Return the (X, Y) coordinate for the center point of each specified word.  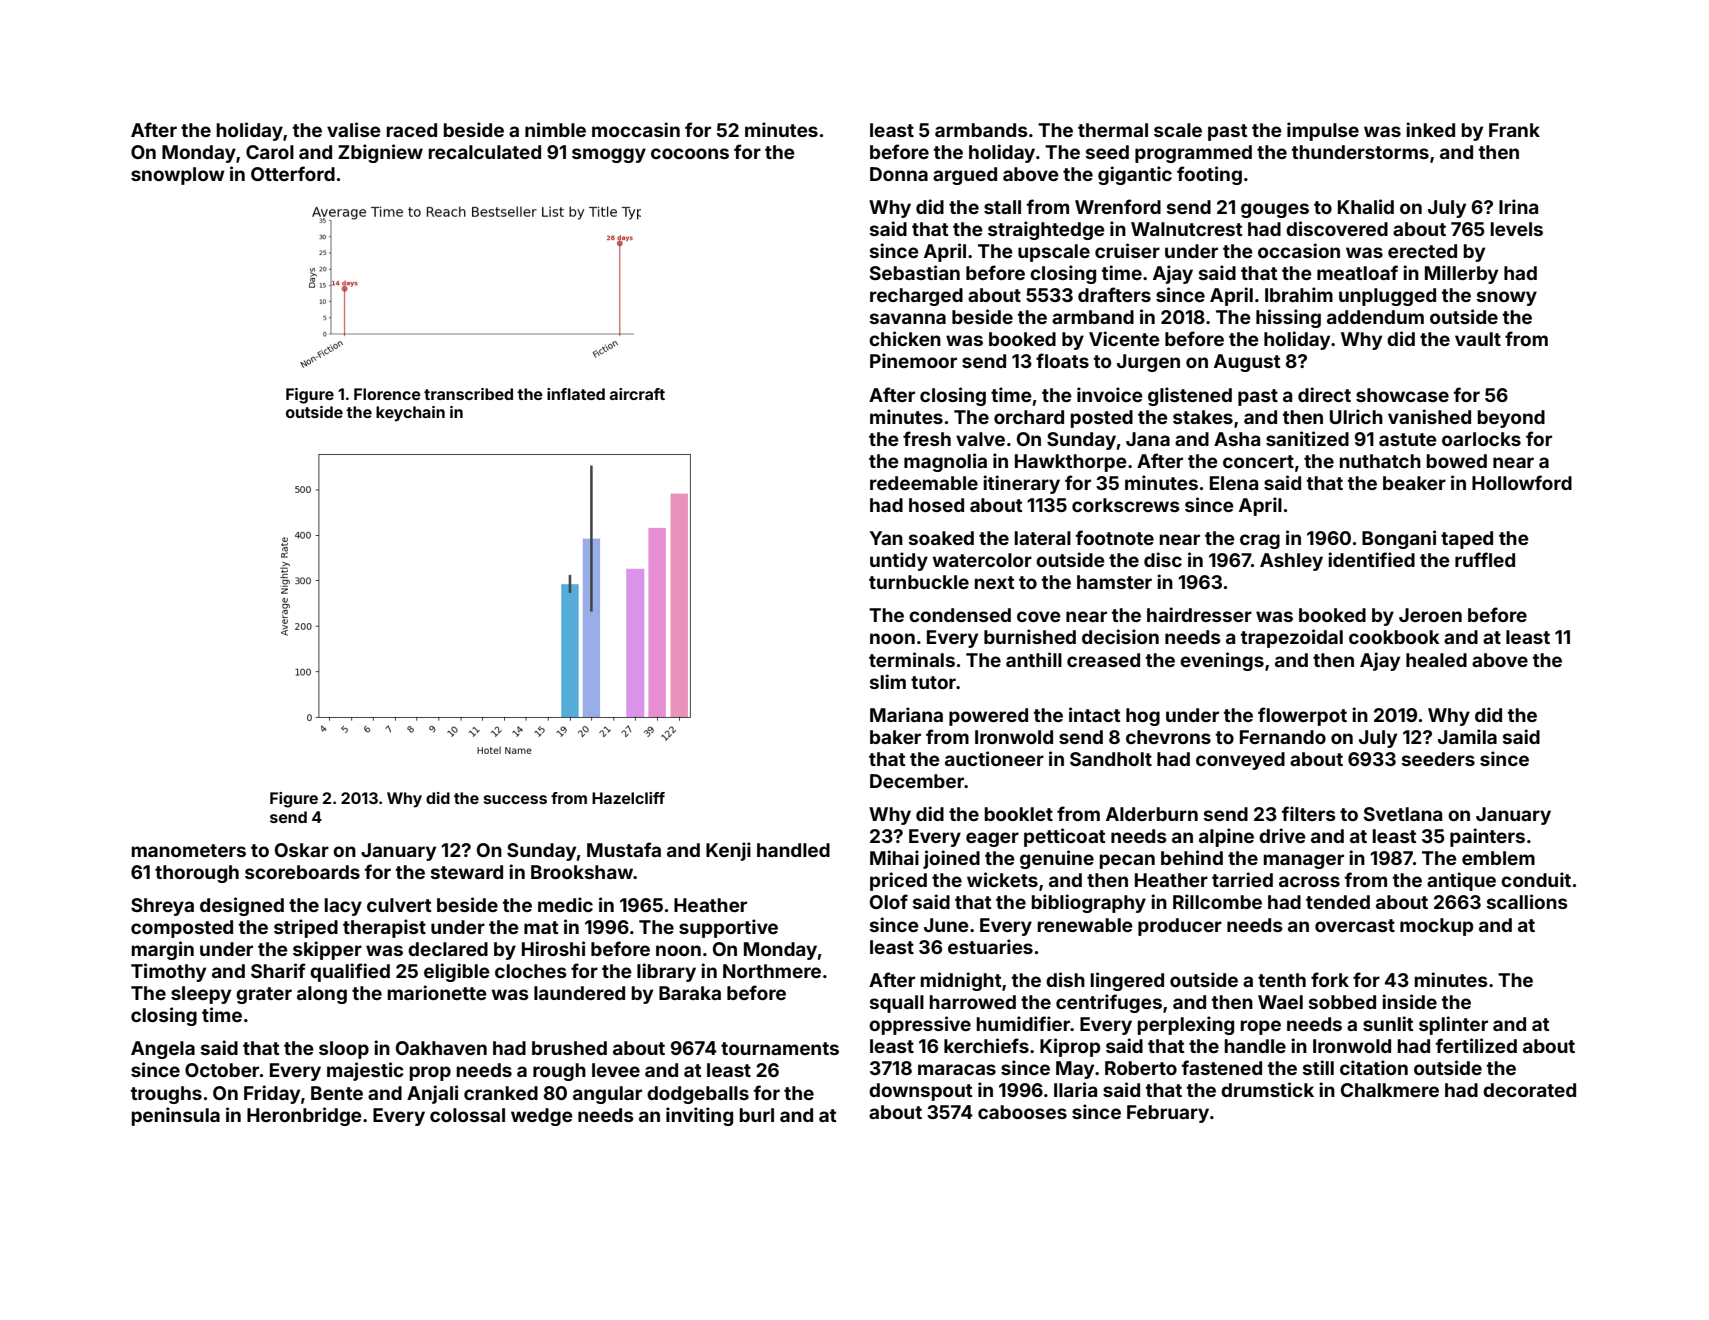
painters (1487, 837)
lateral (1043, 538)
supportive (728, 928)
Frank (1514, 130)
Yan (886, 538)
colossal (467, 1115)
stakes (1203, 417)
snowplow (178, 176)
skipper (327, 950)
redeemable (924, 483)
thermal (1113, 130)
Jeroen (1430, 615)
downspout (920, 1092)
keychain (410, 414)
